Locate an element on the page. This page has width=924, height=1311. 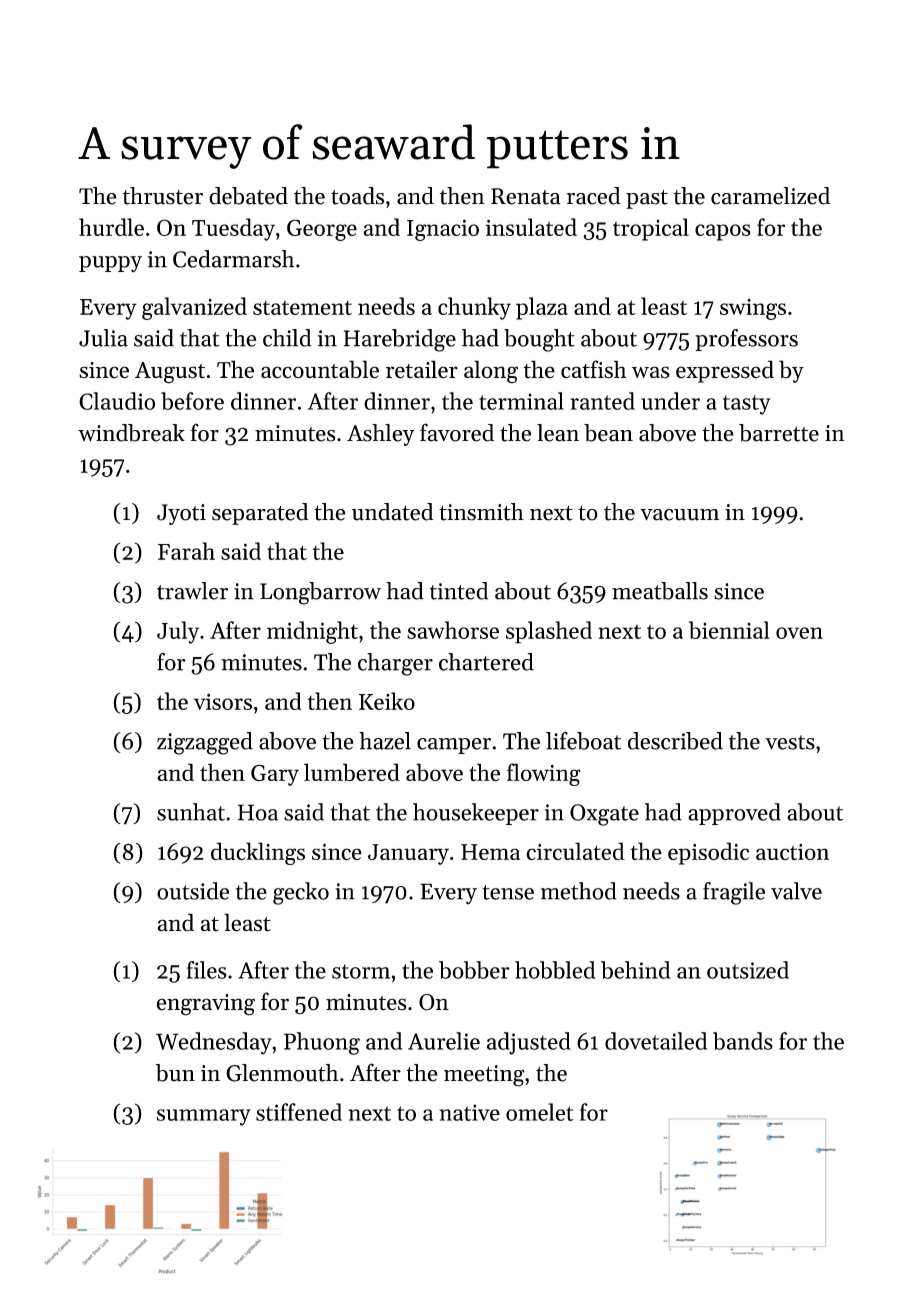
bought is located at coordinates (539, 340).
